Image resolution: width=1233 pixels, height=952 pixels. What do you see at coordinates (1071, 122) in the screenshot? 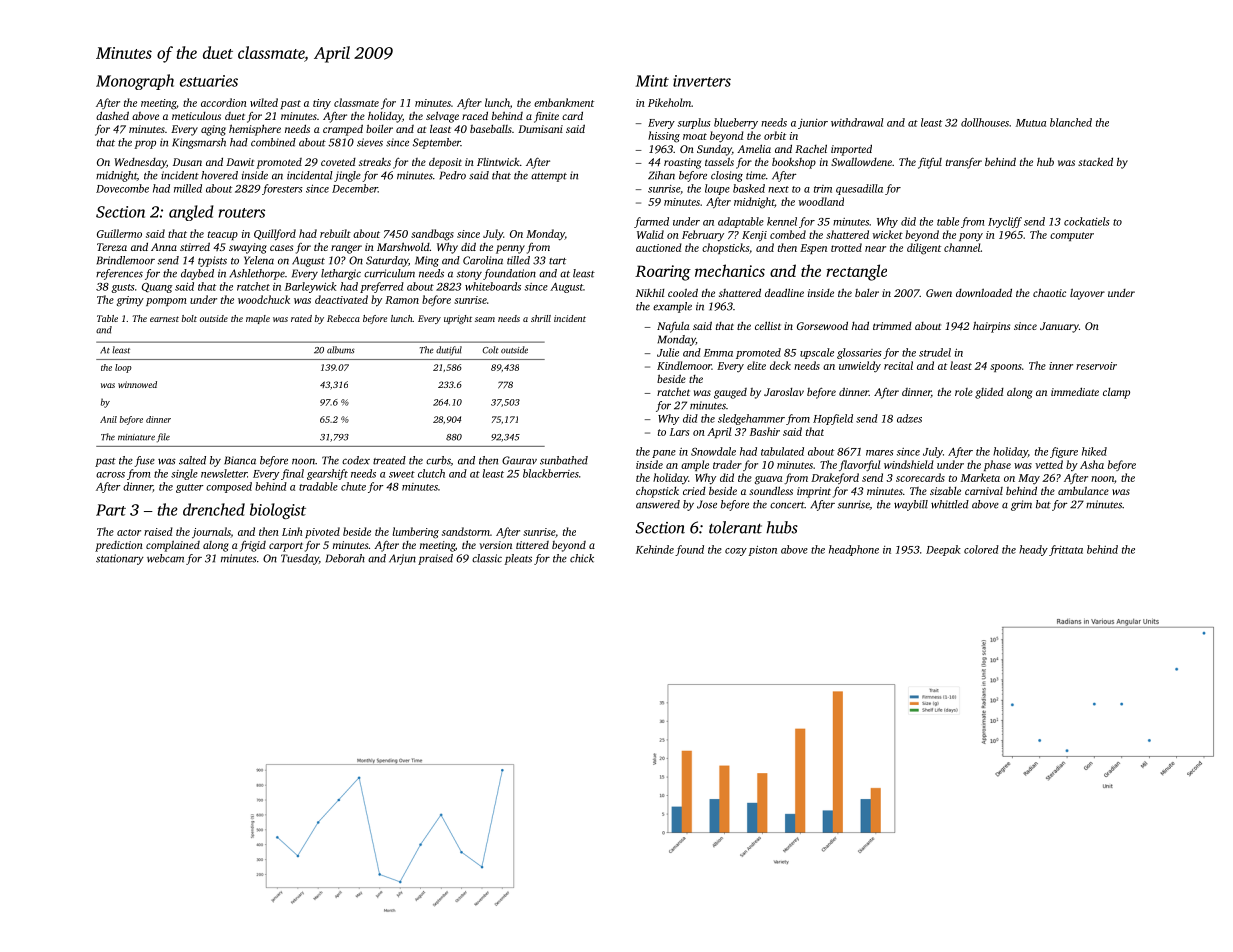
I see `blanched` at bounding box center [1071, 122].
